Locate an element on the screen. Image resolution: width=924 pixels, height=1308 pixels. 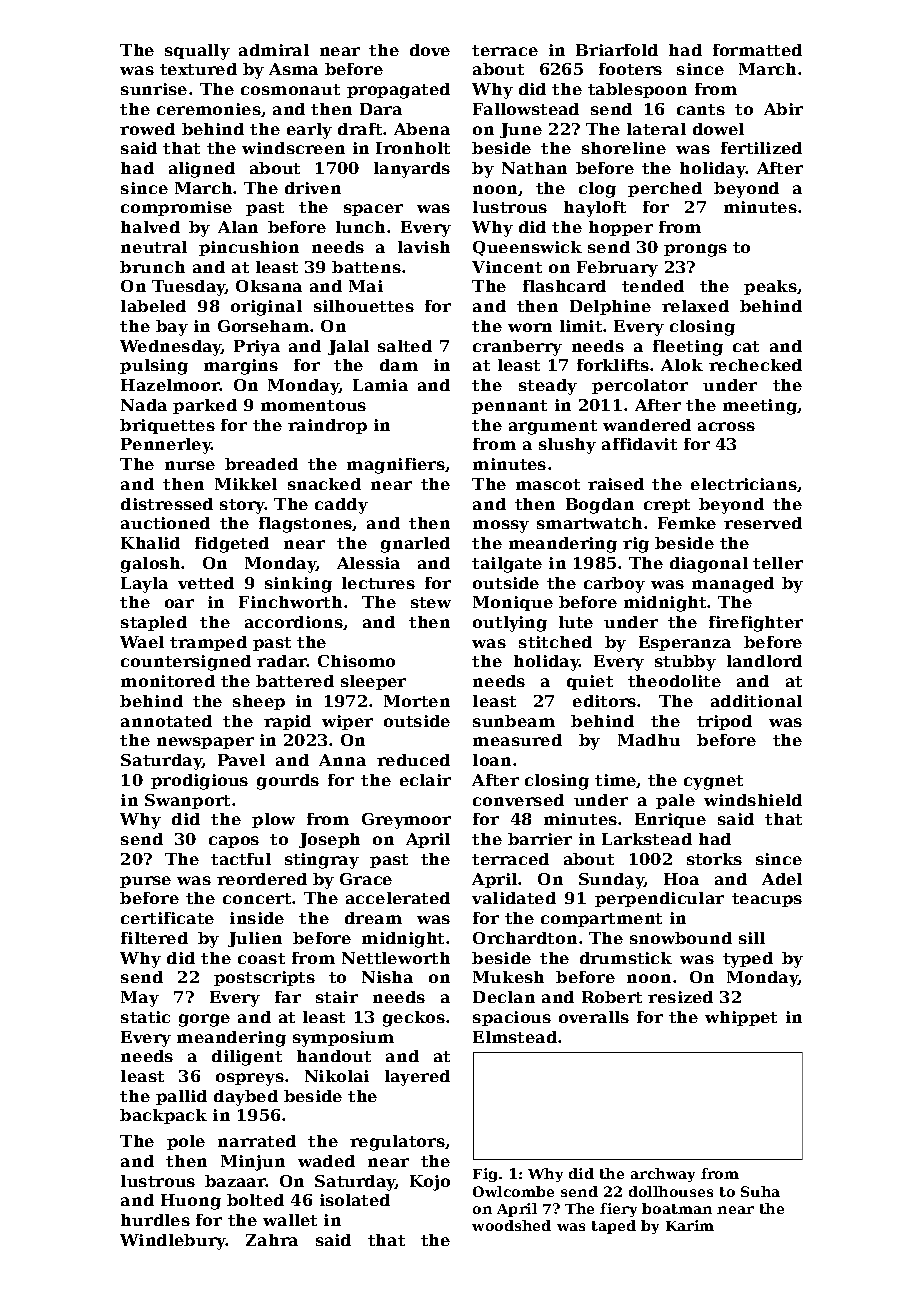
Sunday is located at coordinates (612, 881).
